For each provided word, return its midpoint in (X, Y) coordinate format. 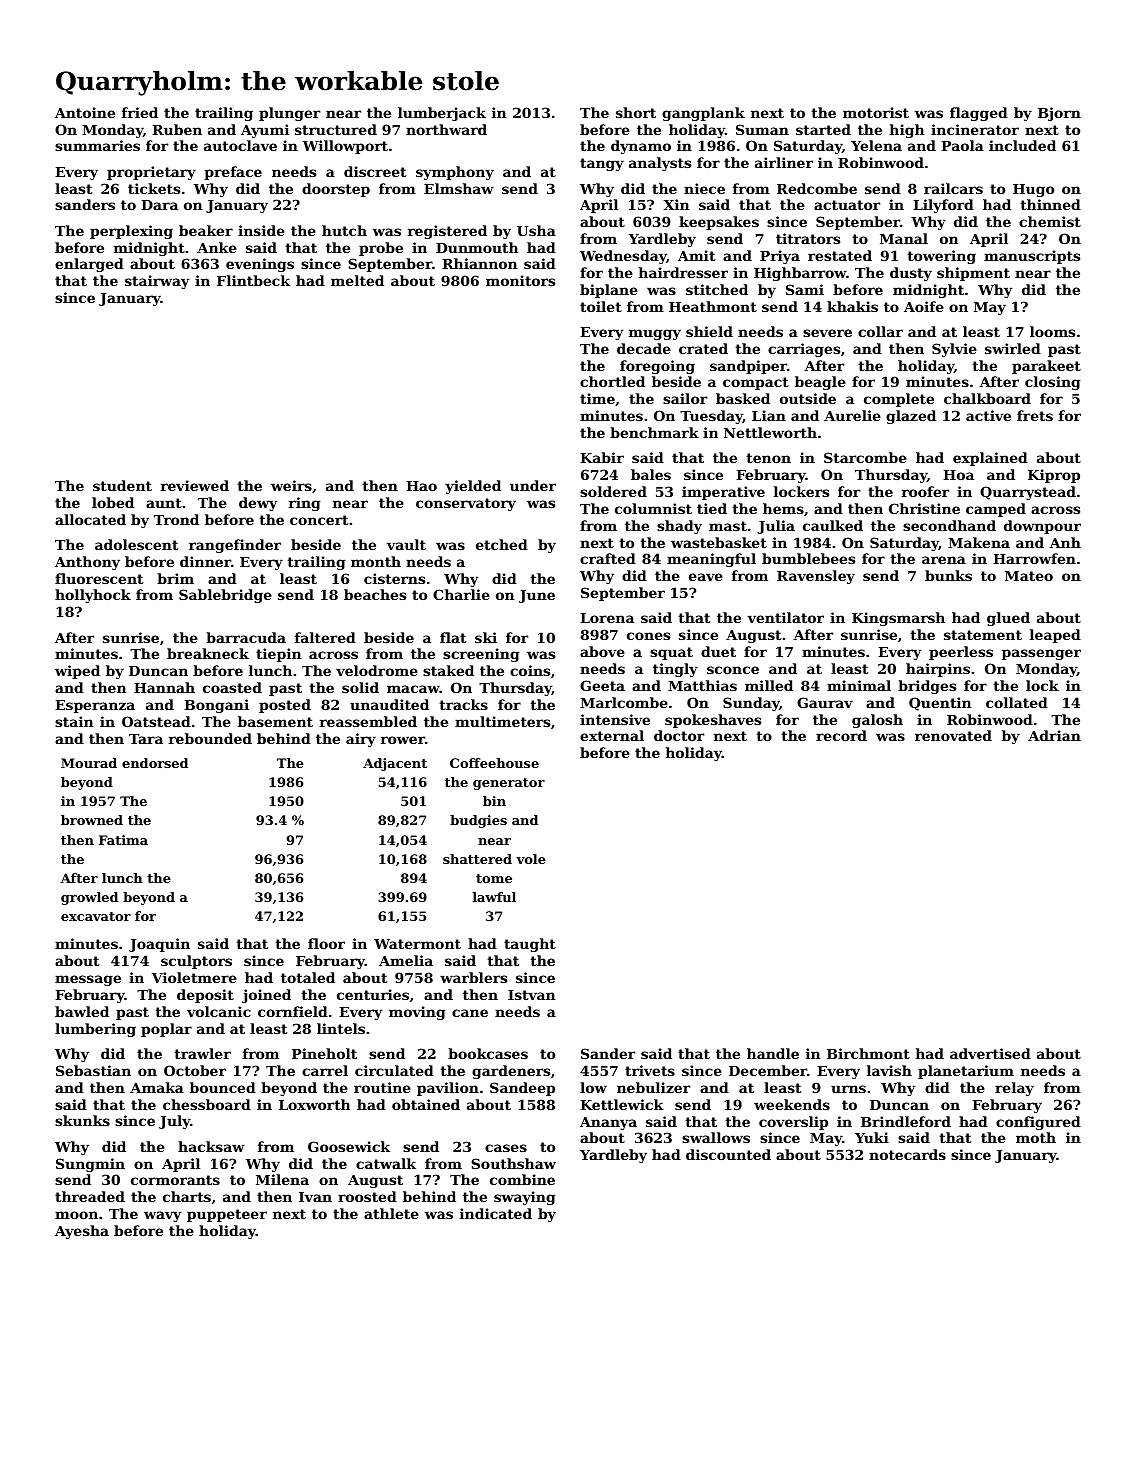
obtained (426, 1104)
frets (1035, 415)
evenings (260, 265)
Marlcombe (624, 702)
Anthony (87, 563)
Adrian (1054, 735)
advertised (990, 1053)
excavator (96, 916)
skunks (82, 1120)
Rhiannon (479, 263)
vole (531, 859)
